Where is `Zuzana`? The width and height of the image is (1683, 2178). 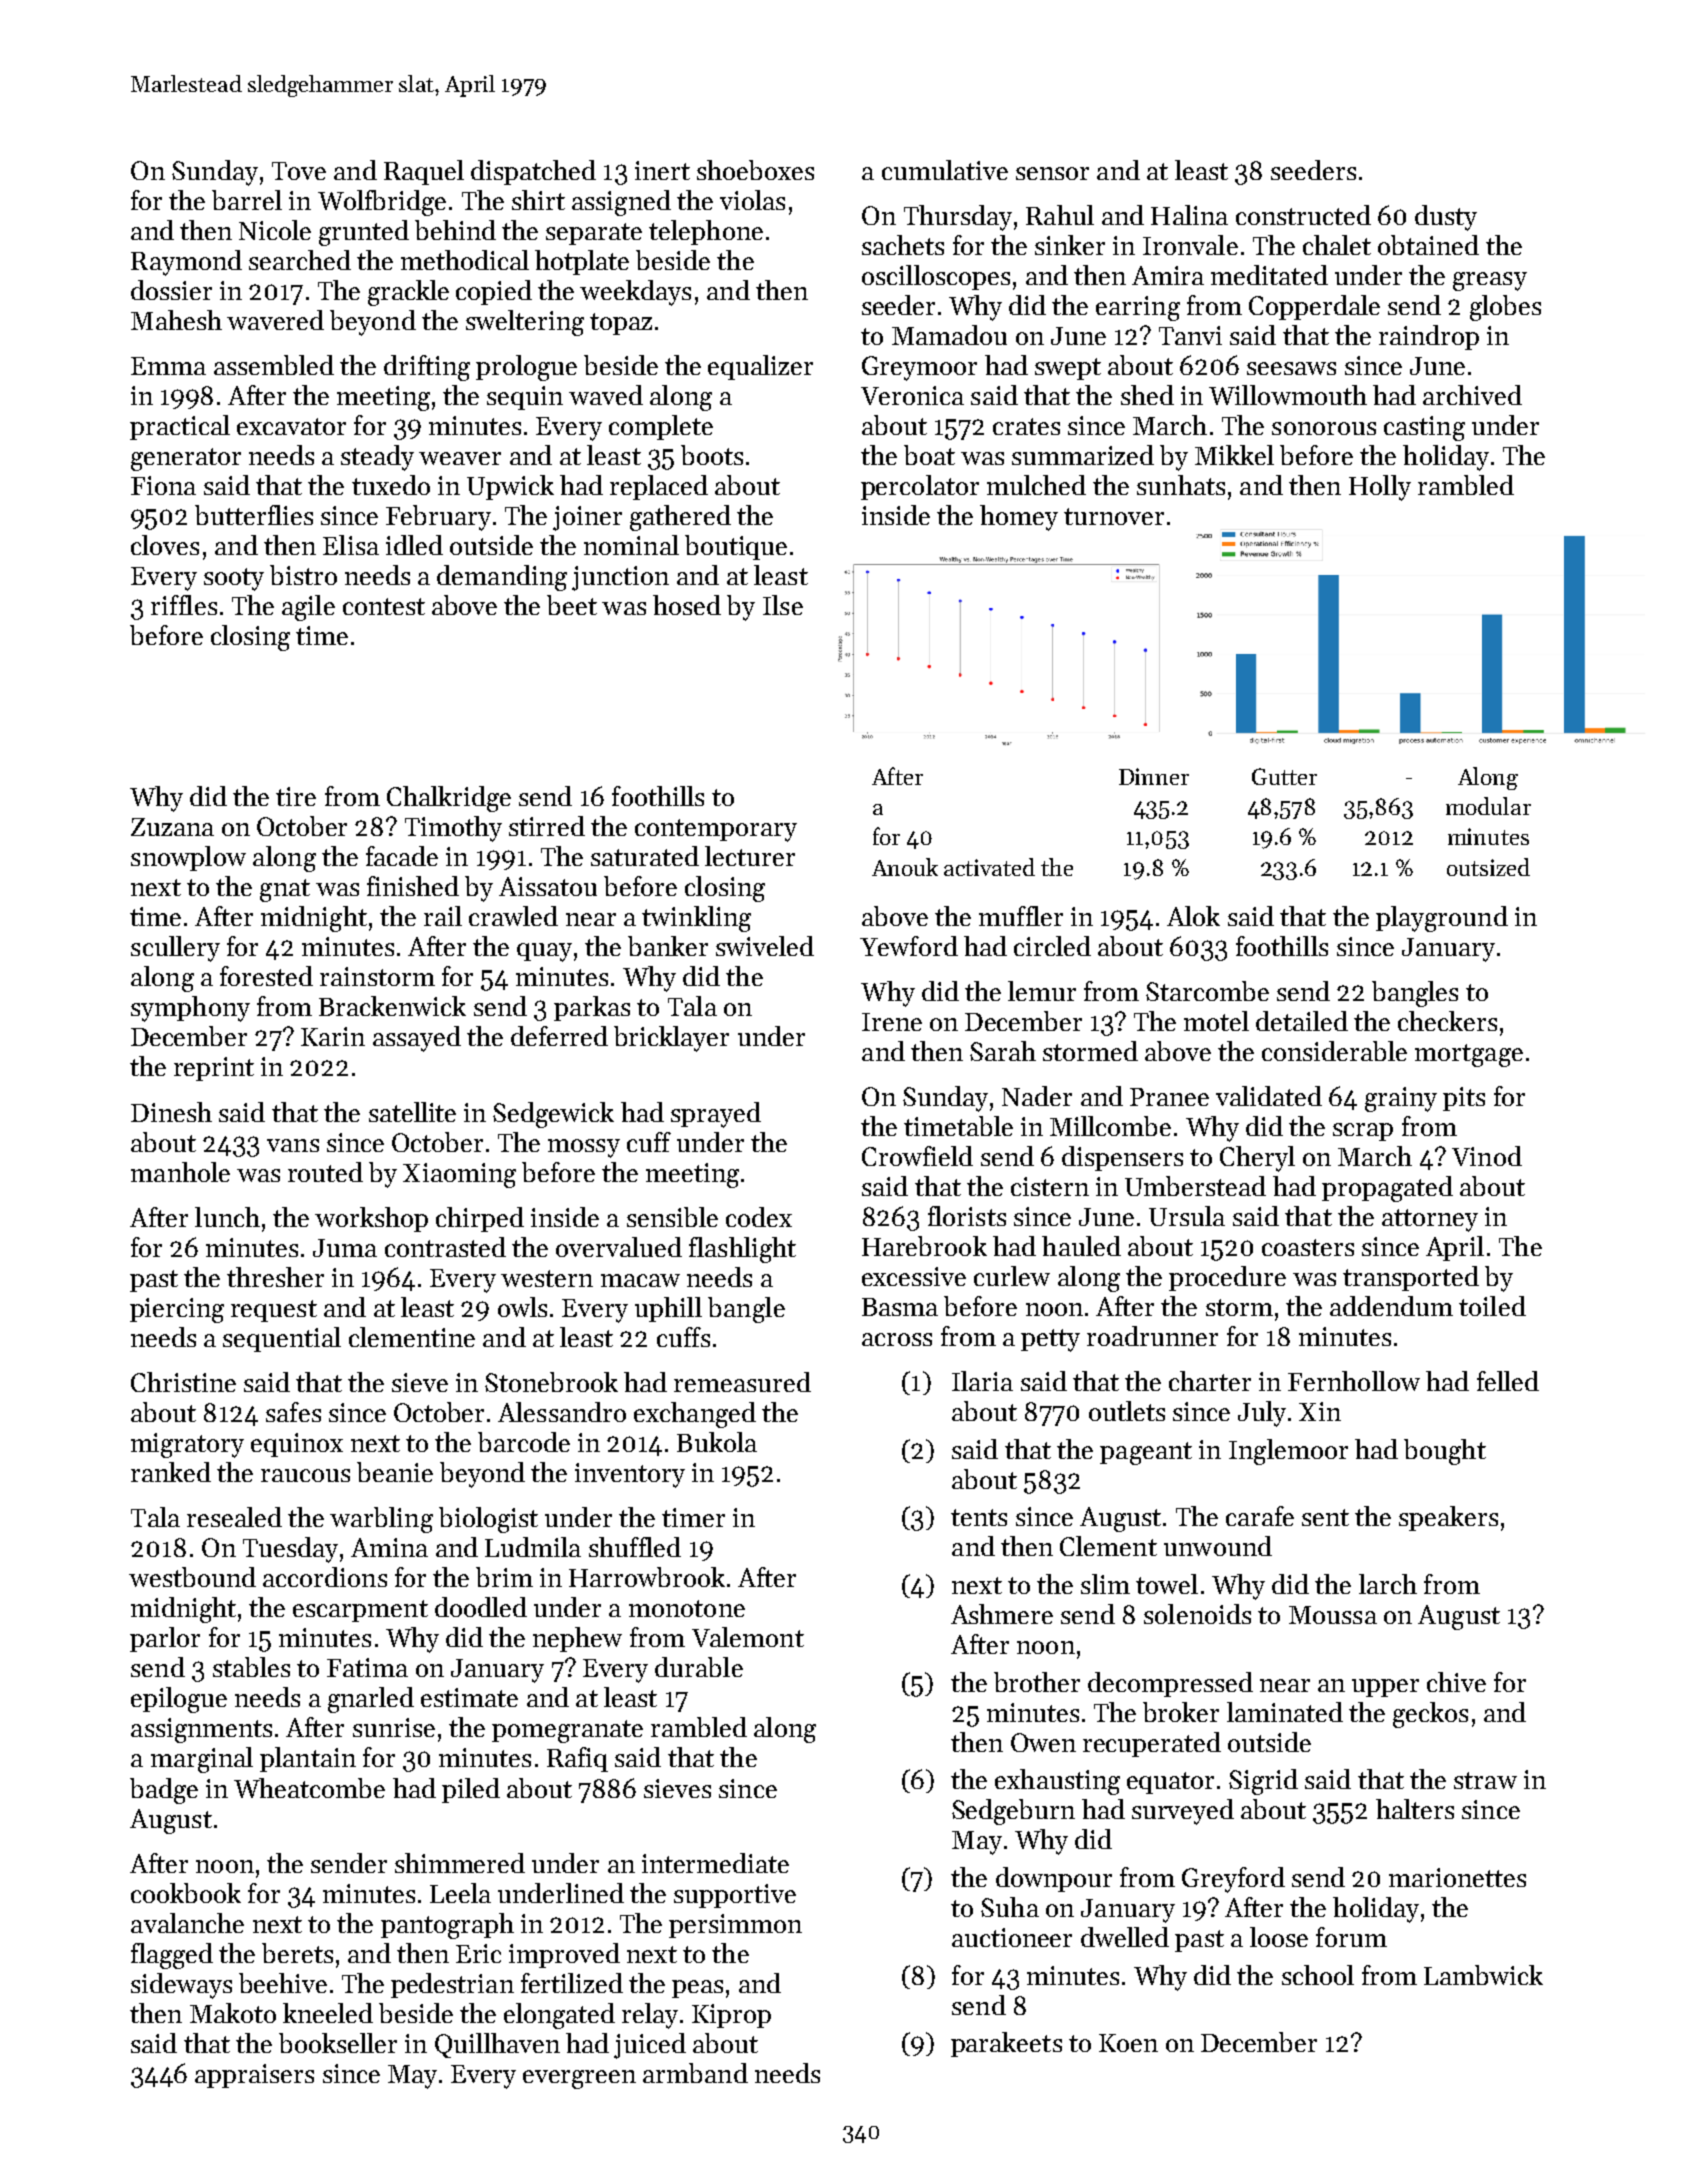 Zuzana is located at coordinates (172, 827).
